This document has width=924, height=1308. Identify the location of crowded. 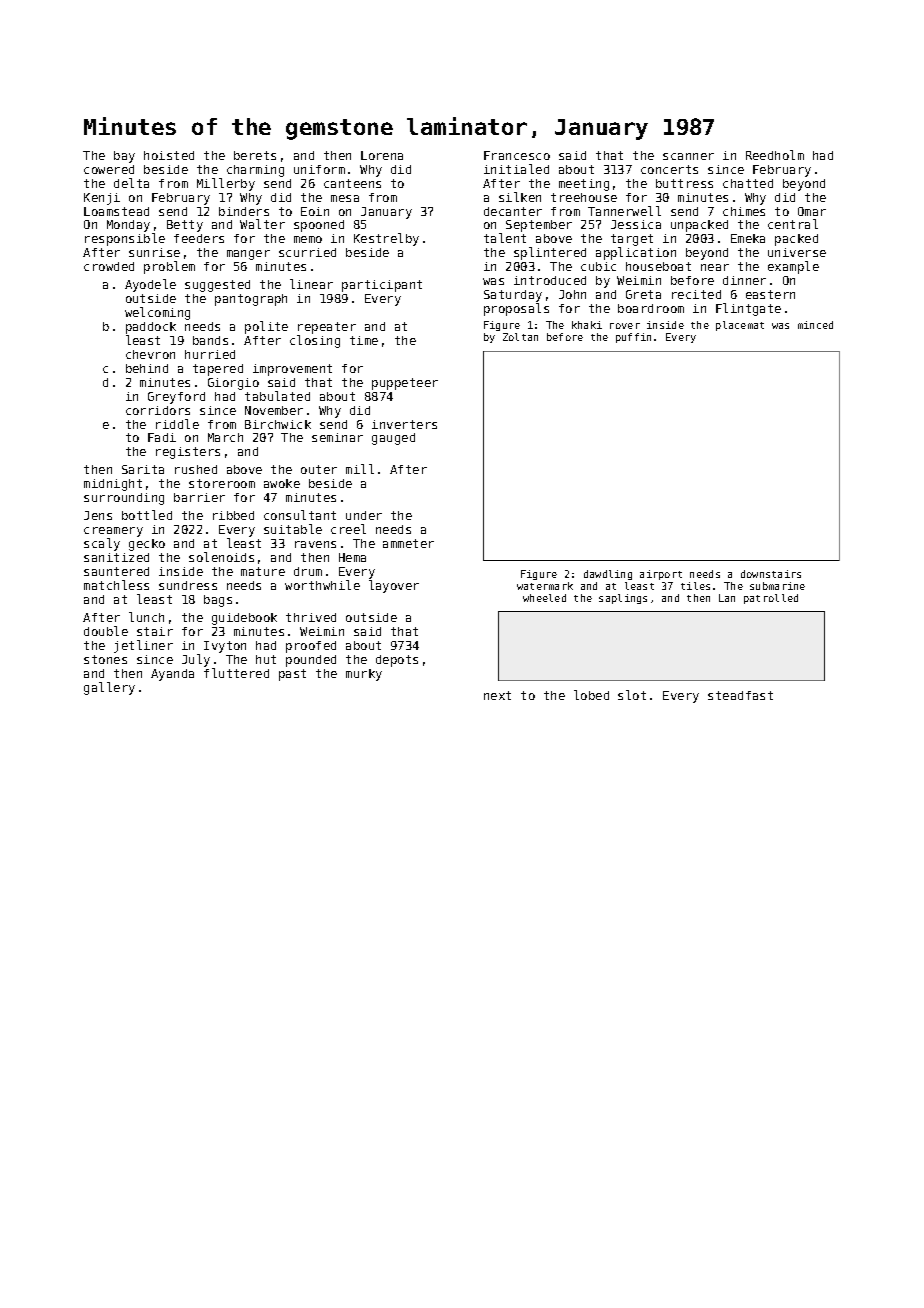
(109, 266).
